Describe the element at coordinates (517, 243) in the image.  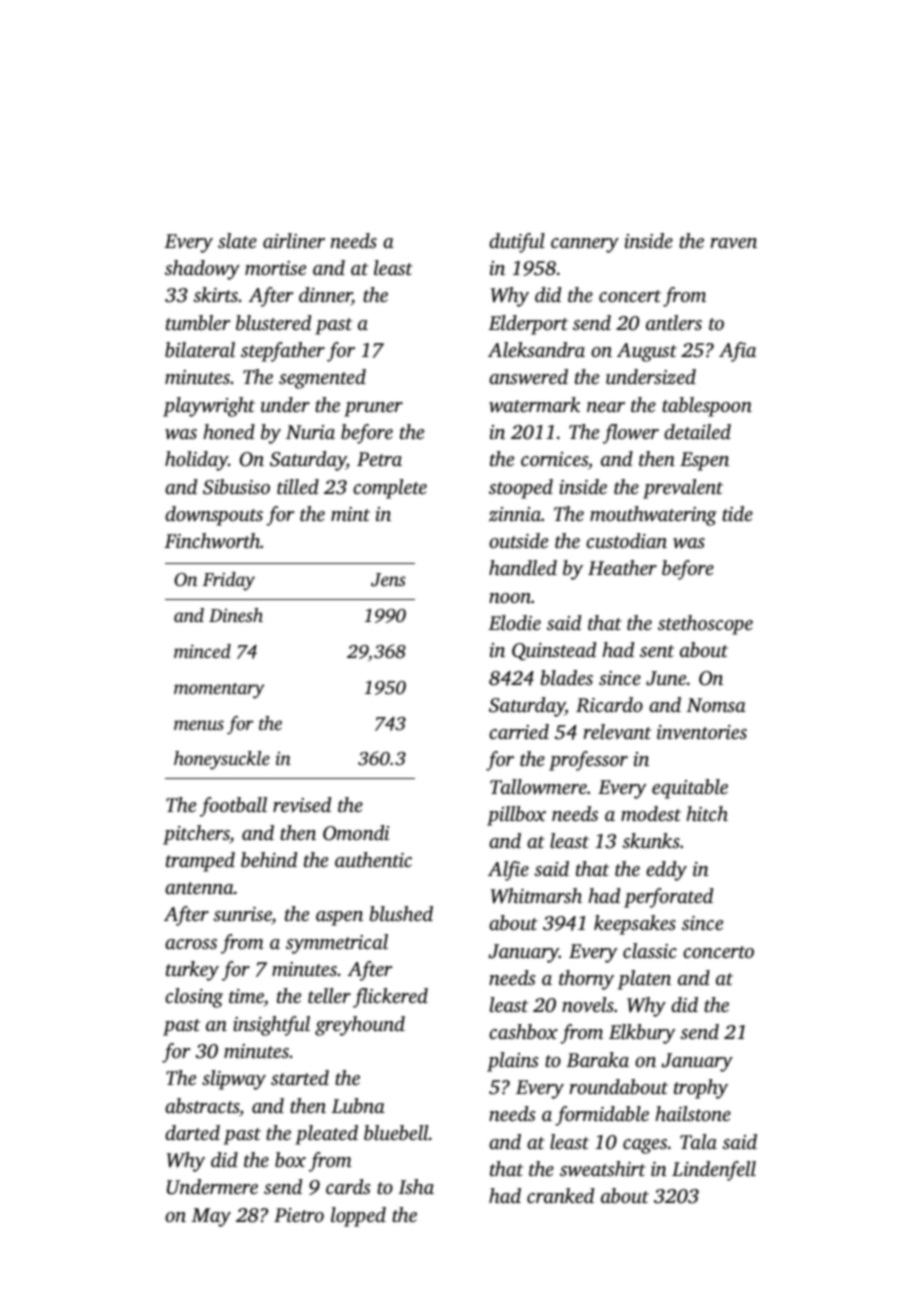
I see `dutiful` at that location.
